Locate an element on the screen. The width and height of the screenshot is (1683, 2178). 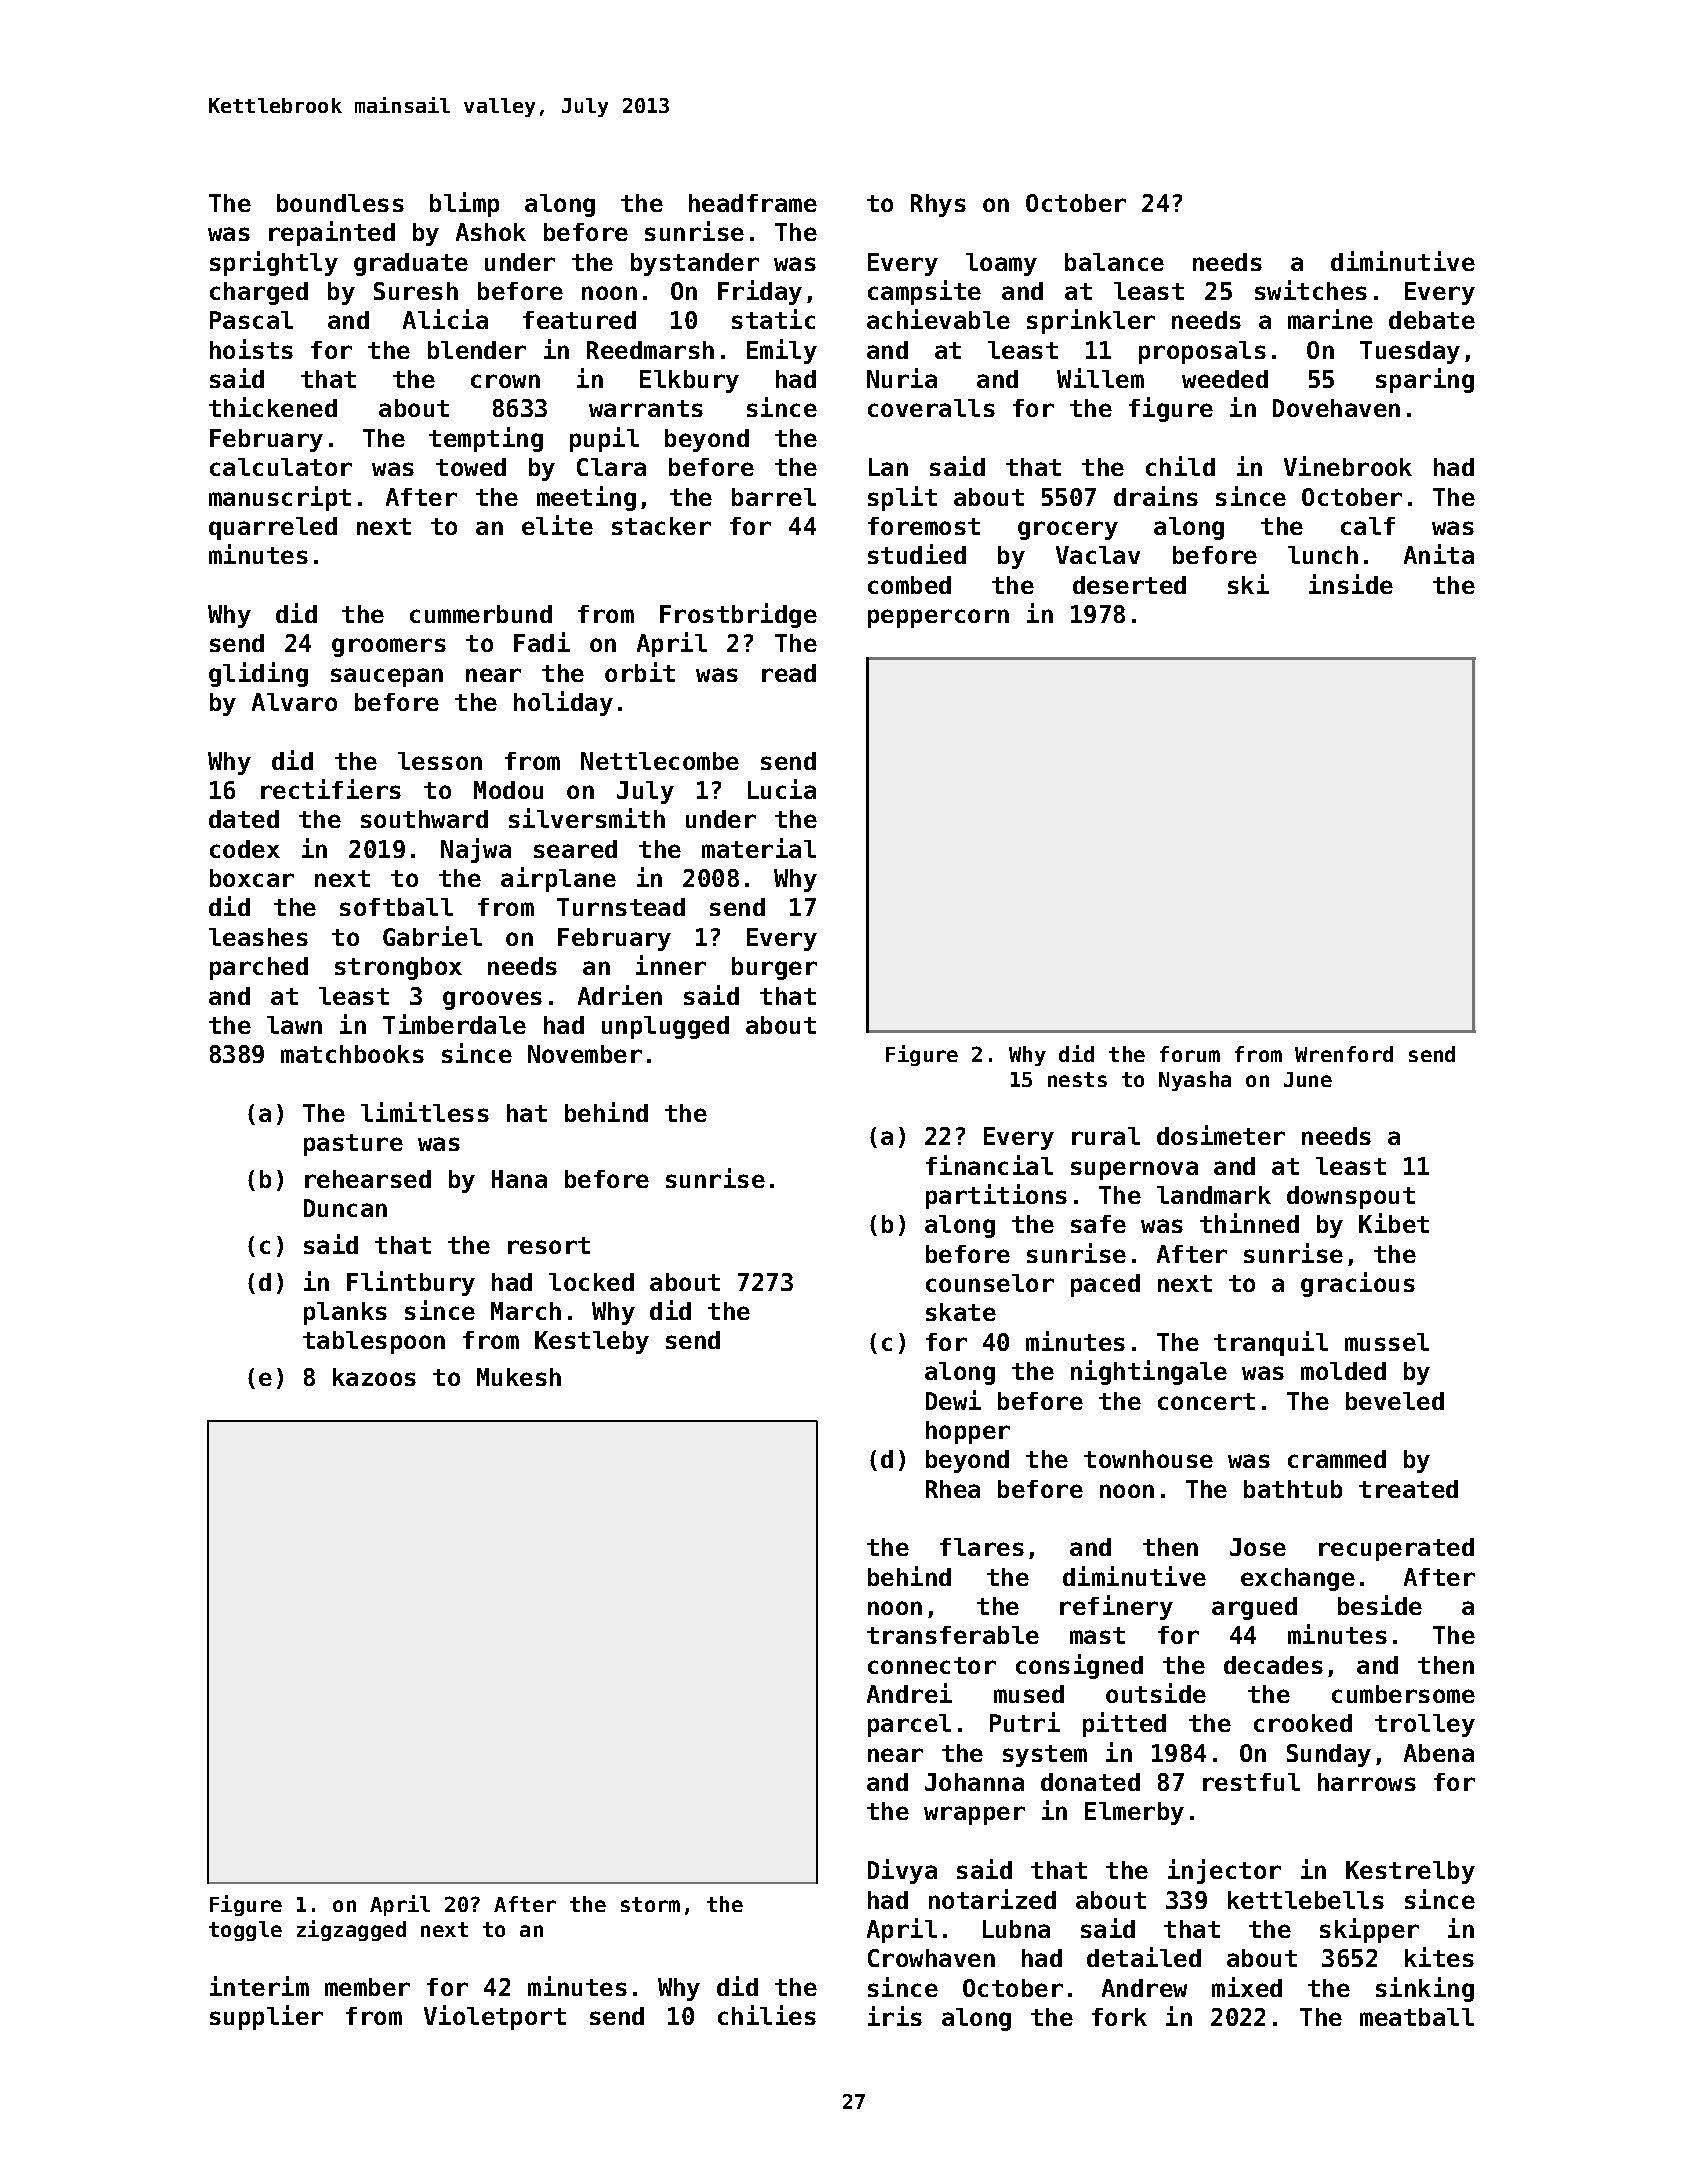
switches is located at coordinates (1311, 290).
